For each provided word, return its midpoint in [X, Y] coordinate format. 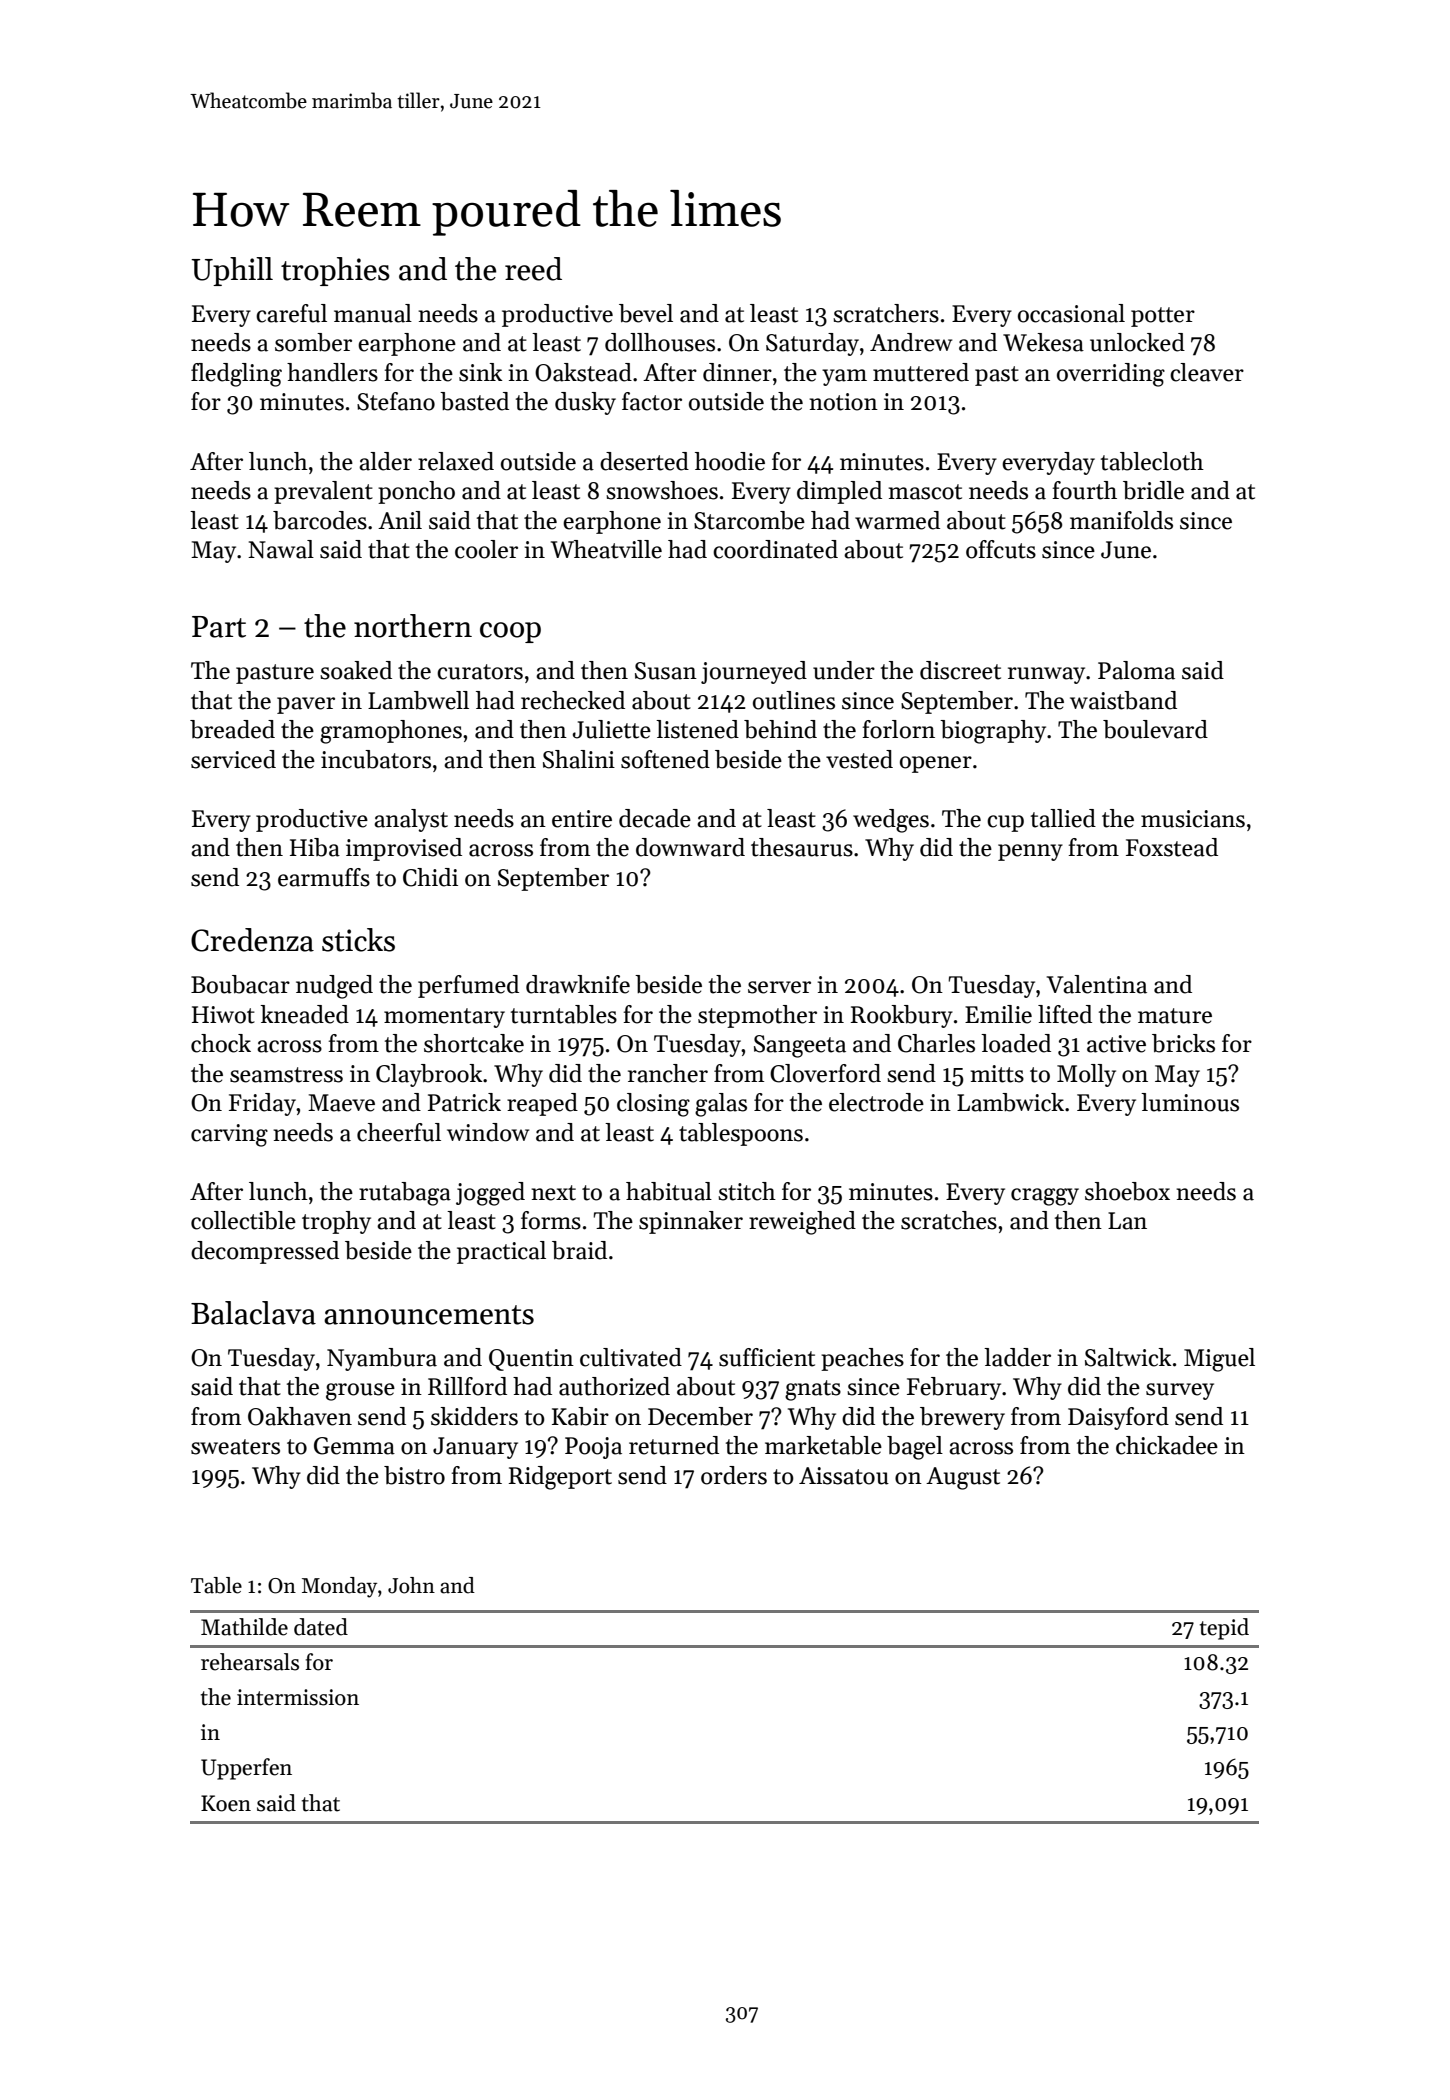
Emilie [998, 1014]
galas [721, 1105]
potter [1163, 317]
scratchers [886, 313]
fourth [1085, 490]
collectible [243, 1220]
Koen [226, 1803]
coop [510, 632]
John [411, 1585]
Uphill [232, 271]
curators [480, 672]
